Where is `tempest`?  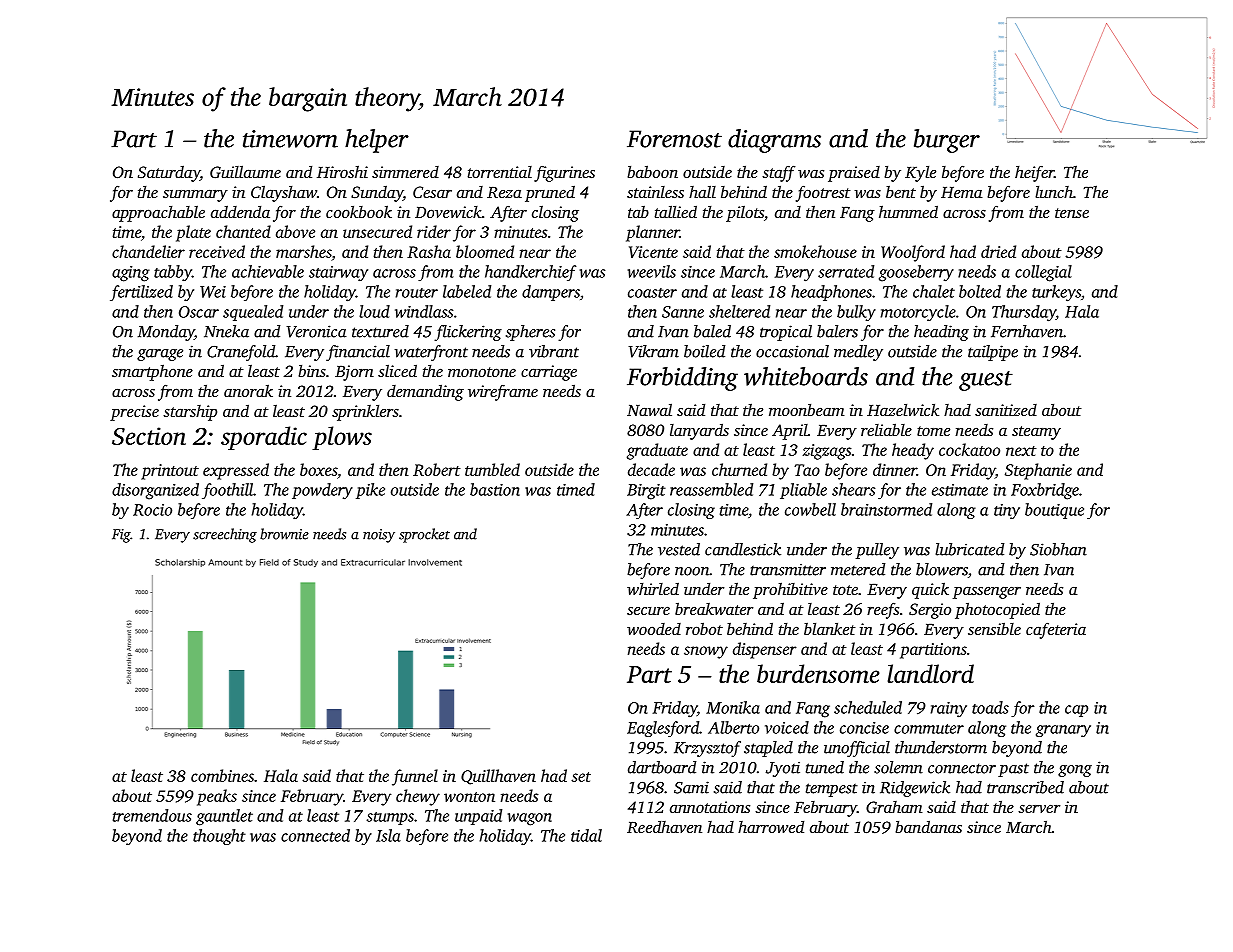 tempest is located at coordinates (832, 790).
